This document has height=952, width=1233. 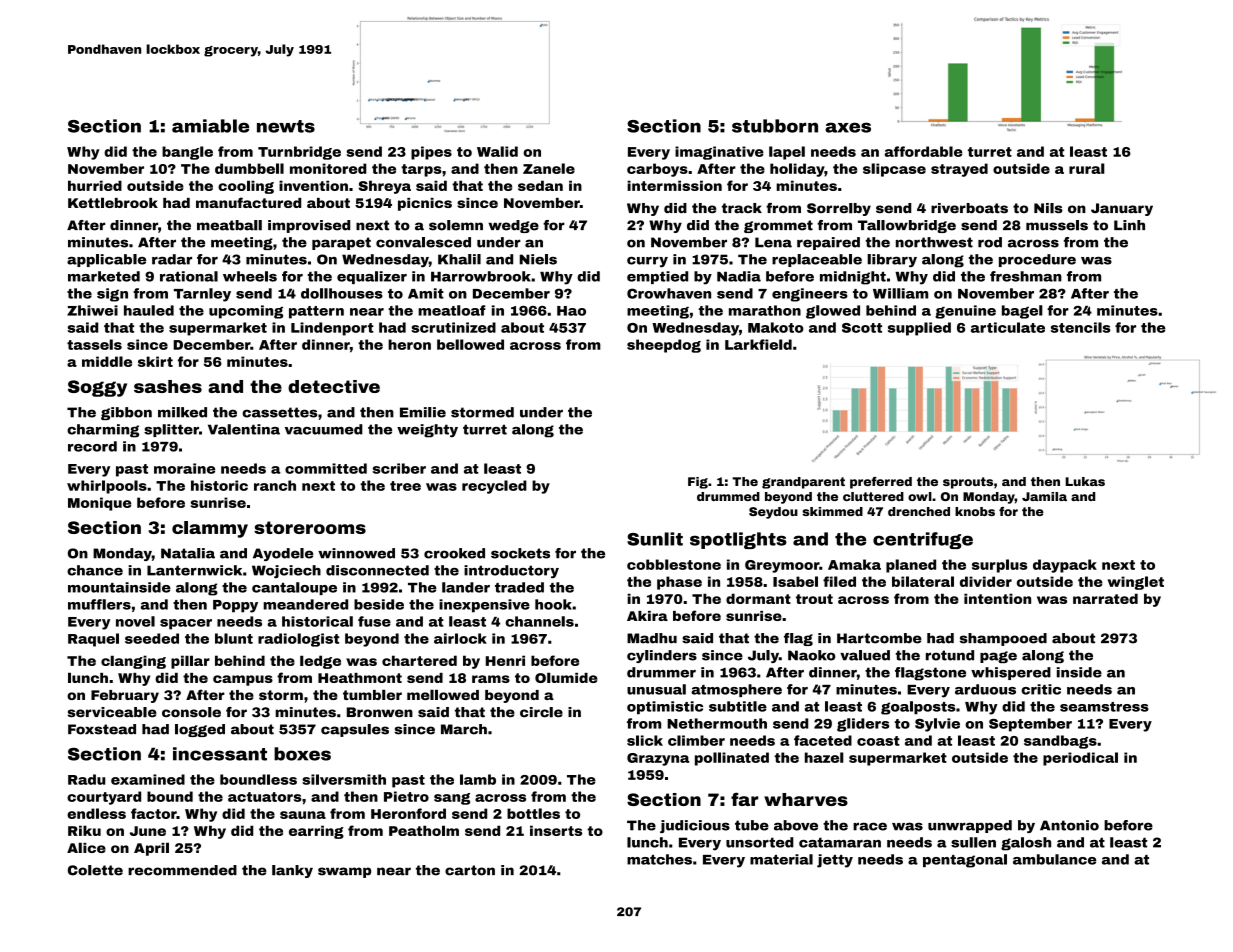 What do you see at coordinates (248, 202) in the document?
I see `manufactured` at bounding box center [248, 202].
